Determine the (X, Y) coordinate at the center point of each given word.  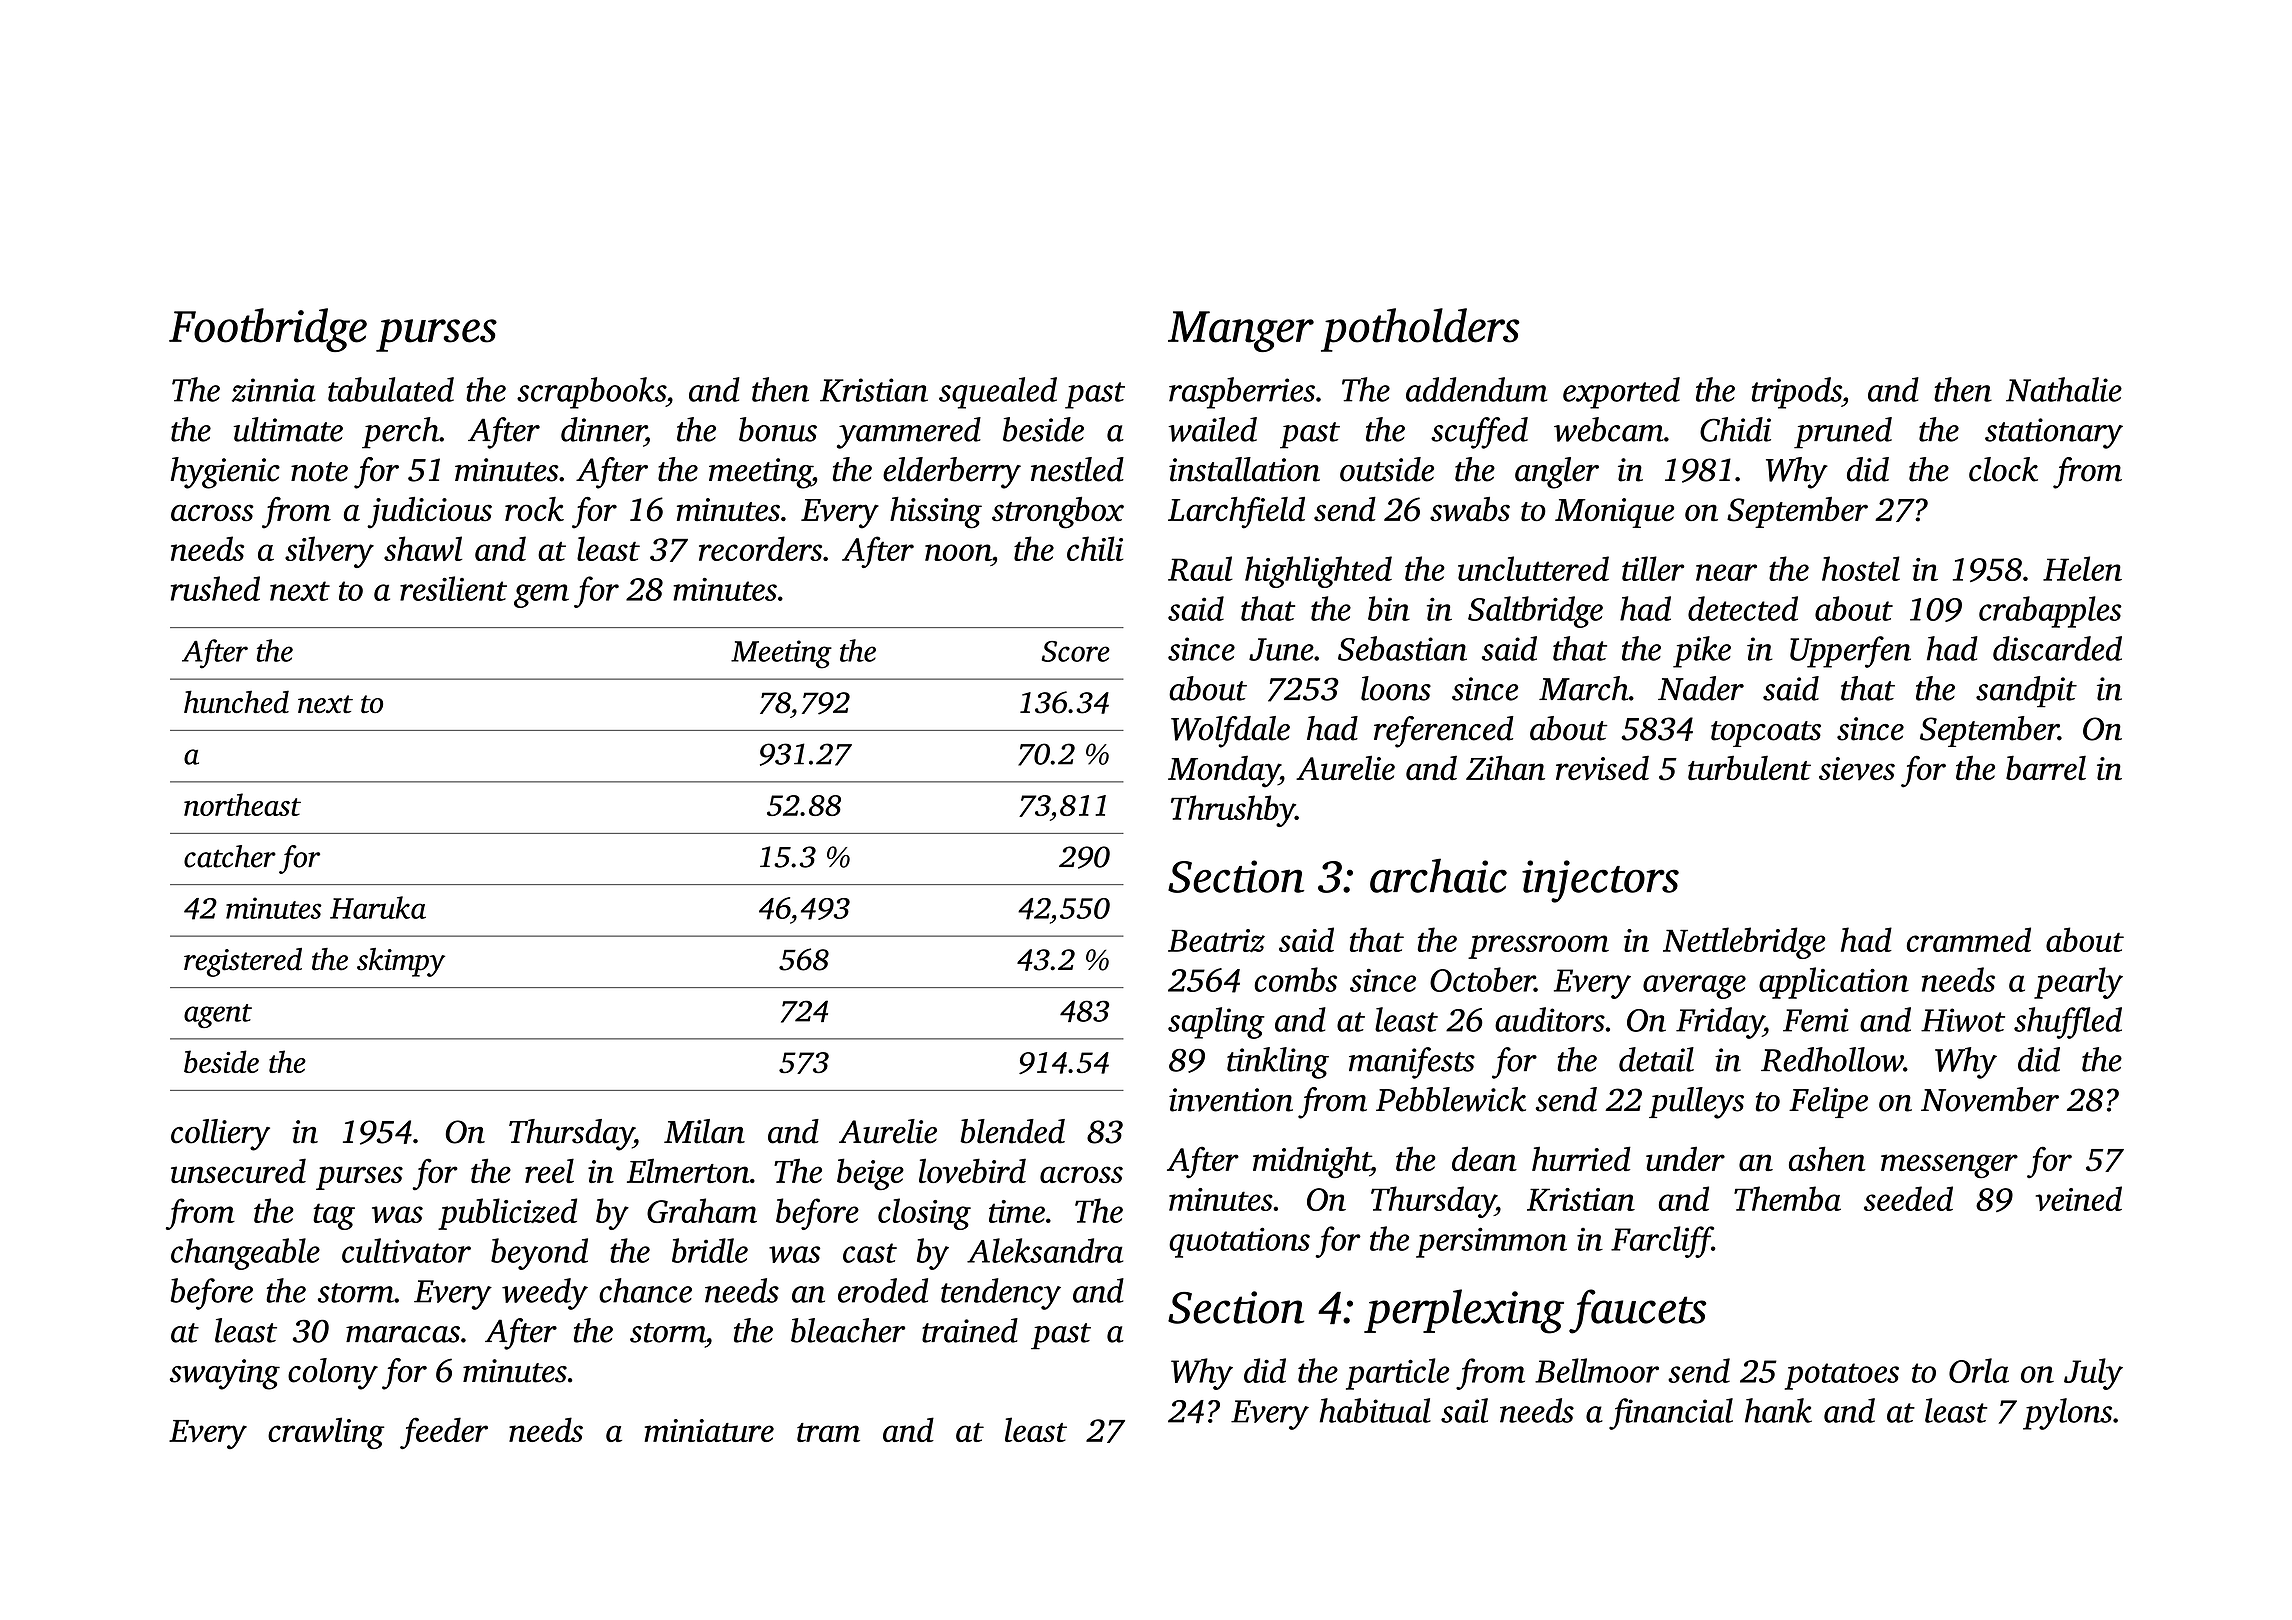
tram (828, 1432)
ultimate (288, 429)
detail (1656, 1059)
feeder (444, 1433)
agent (218, 1016)
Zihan (1505, 767)
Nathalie (2064, 389)
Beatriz (1216, 941)
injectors (1600, 881)
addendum (1476, 389)
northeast (242, 804)
